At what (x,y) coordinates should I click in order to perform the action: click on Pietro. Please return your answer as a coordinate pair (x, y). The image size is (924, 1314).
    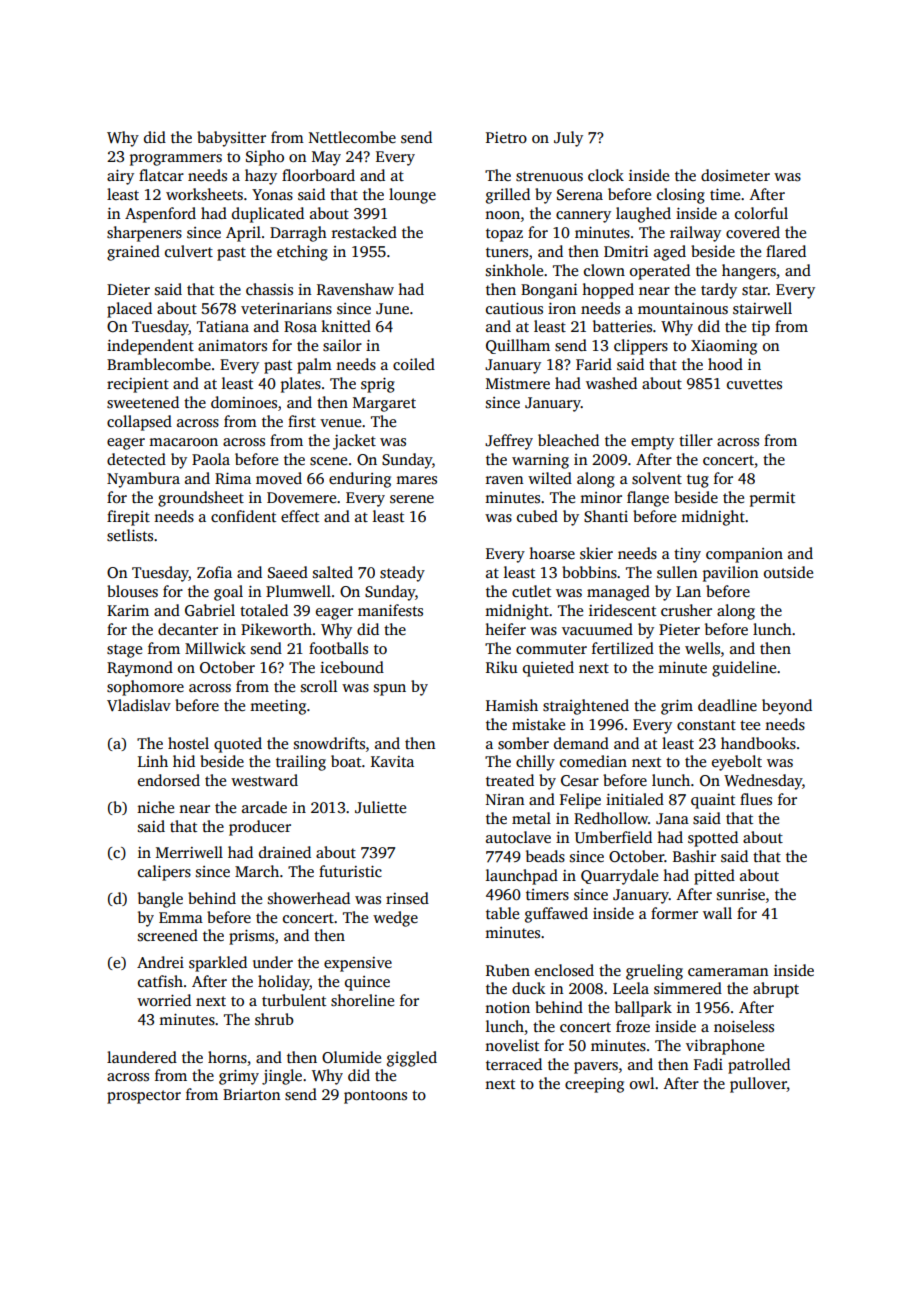
    Looking at the image, I should click on (506, 137).
